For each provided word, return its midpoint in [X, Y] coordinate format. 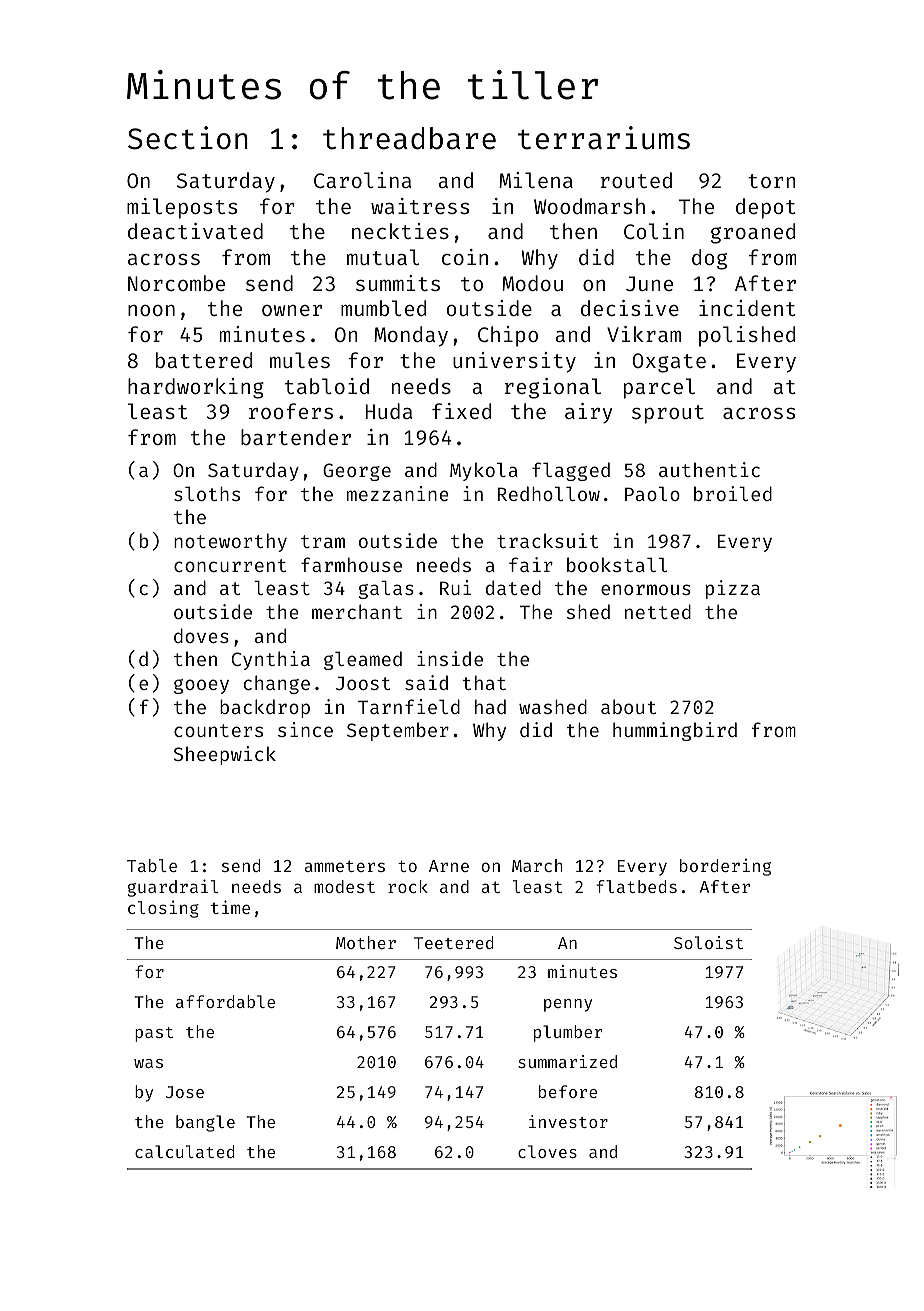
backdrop [265, 708]
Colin [654, 231]
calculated [184, 1151]
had [490, 706]
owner [292, 310]
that [484, 682]
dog [709, 259]
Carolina [362, 180]
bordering [725, 867]
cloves [547, 1151]
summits [398, 283]
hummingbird [675, 731]
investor [568, 1121]
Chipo [508, 336]
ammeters [344, 866]
